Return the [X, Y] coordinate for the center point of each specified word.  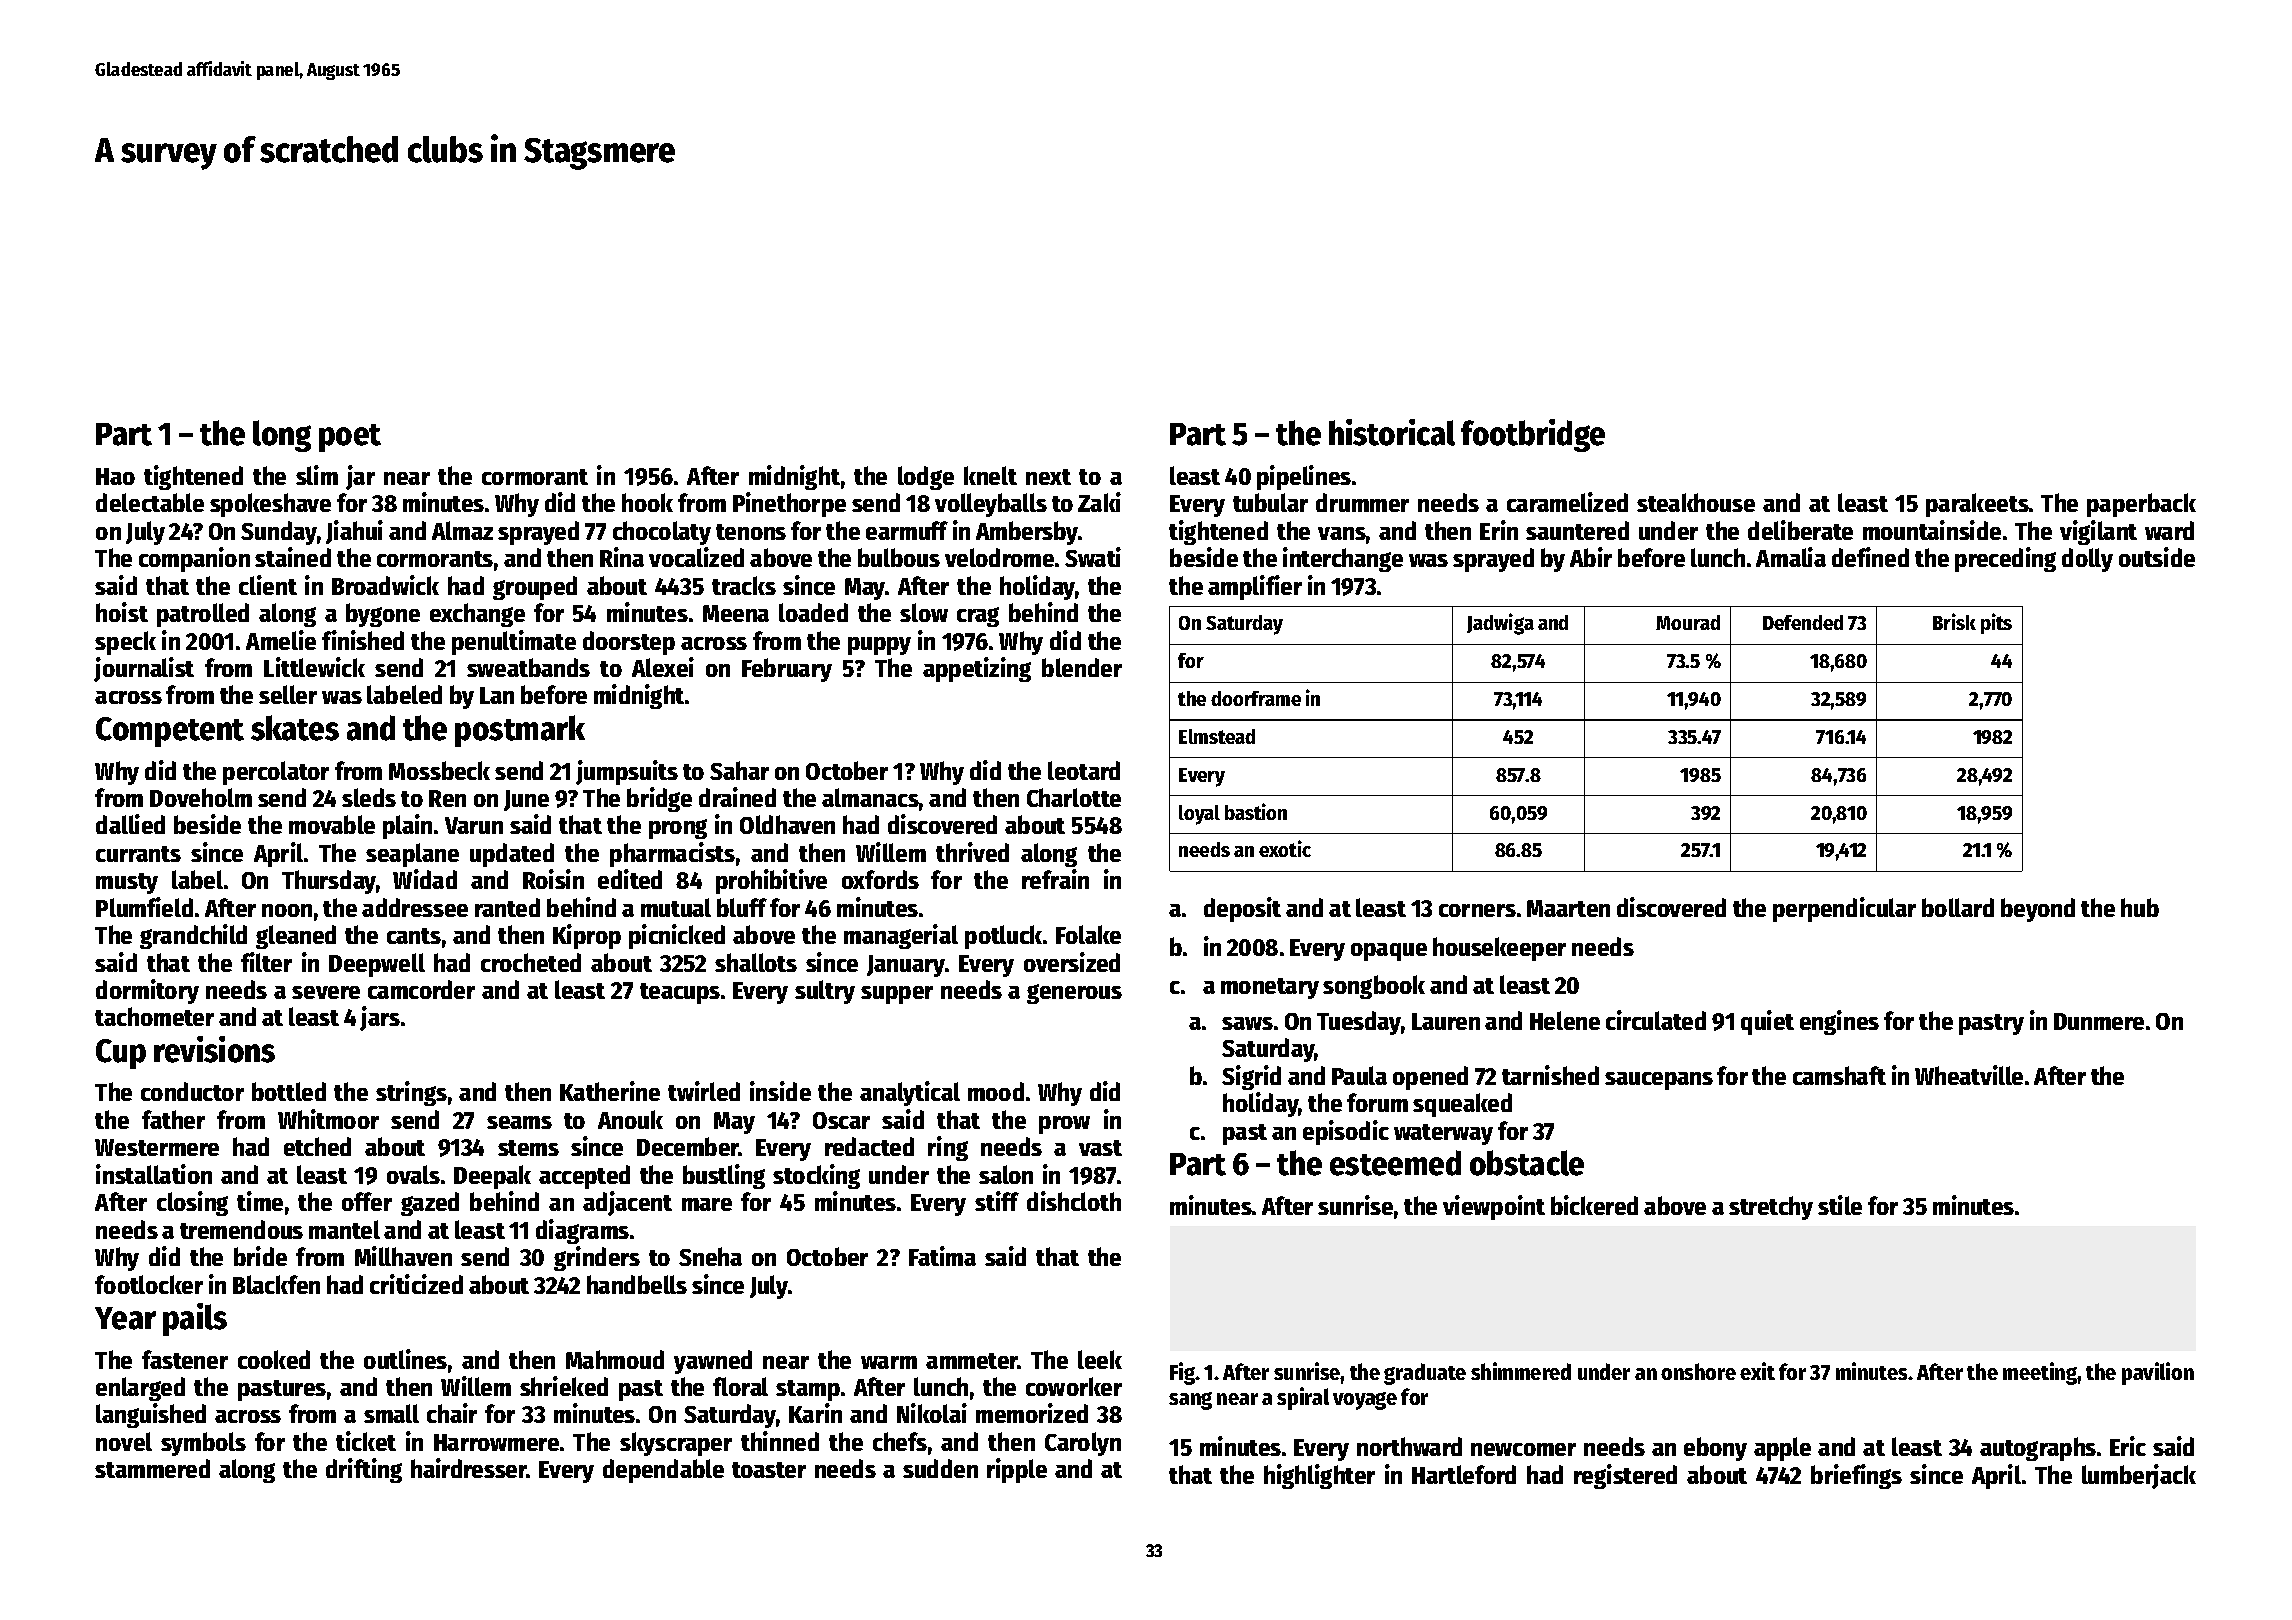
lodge [926, 478]
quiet [1767, 1022]
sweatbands [528, 667]
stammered [152, 1468]
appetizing [977, 669]
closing [192, 1203]
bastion [1256, 811]
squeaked [1462, 1105]
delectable [150, 502]
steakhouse [1696, 502]
